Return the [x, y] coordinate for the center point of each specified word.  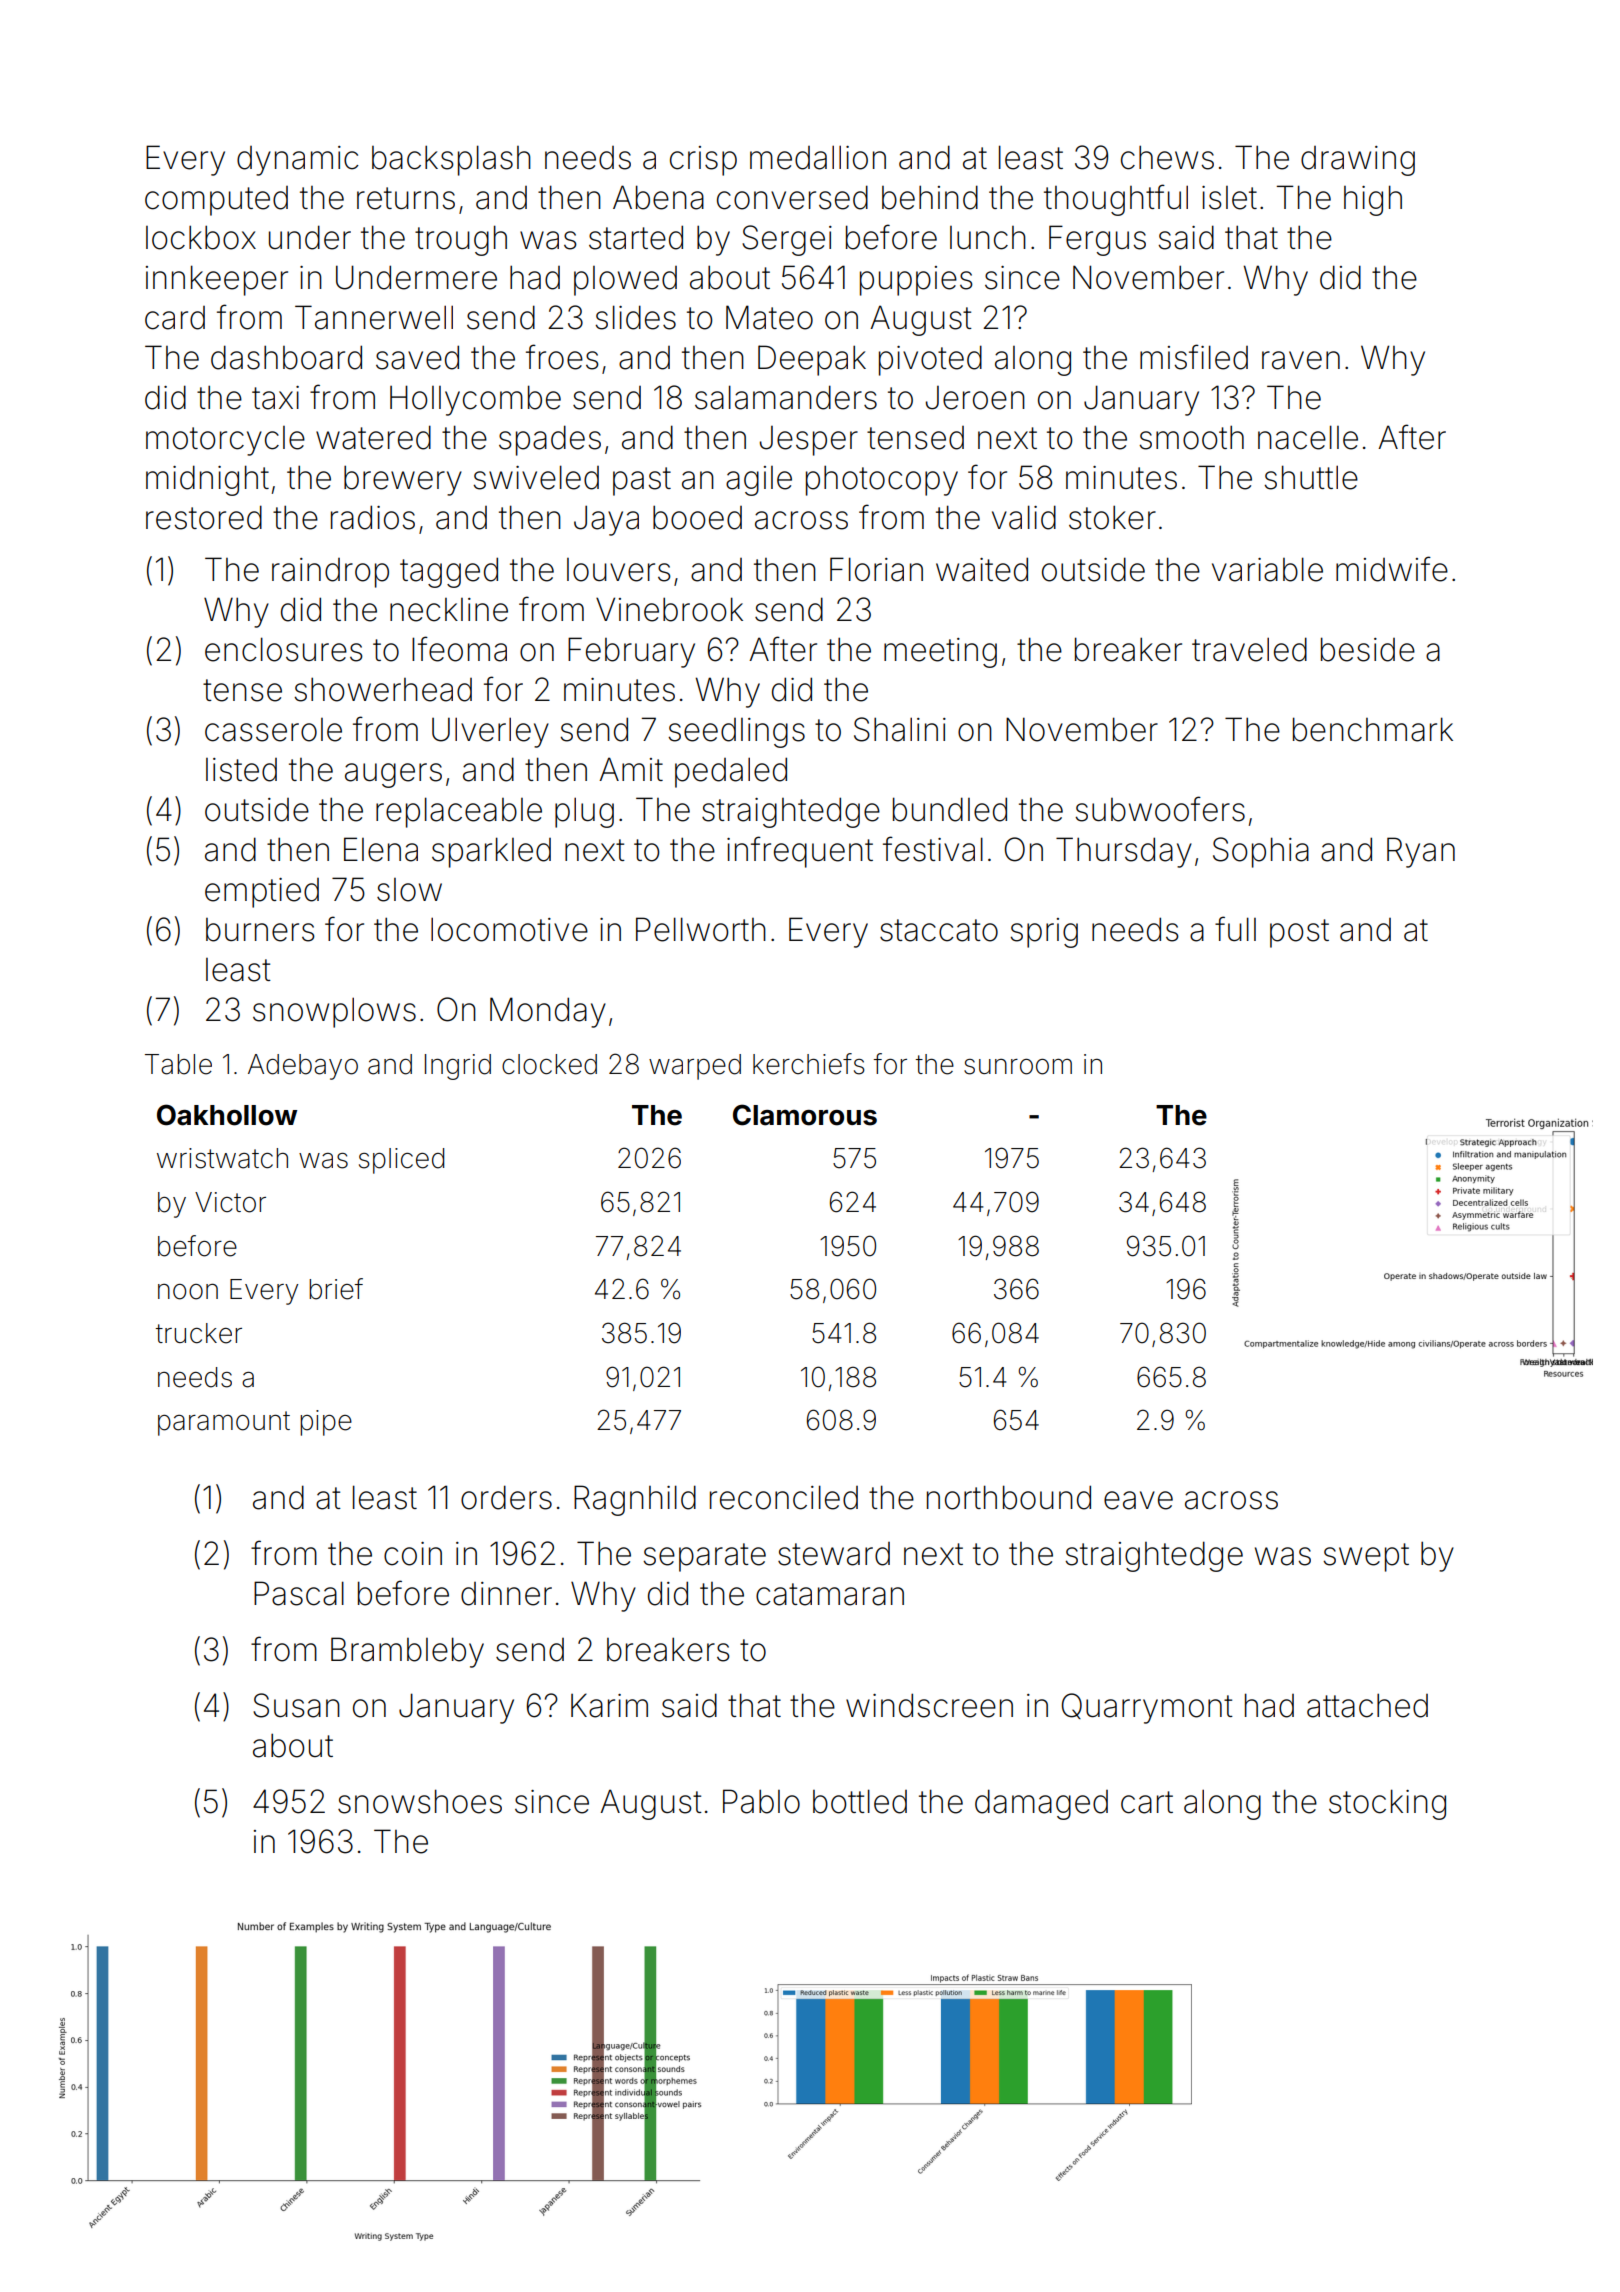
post [1299, 933]
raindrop [330, 573]
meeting [940, 653]
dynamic [298, 161]
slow [409, 890]
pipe [326, 1423]
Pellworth [701, 929]
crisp [703, 161]
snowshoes [420, 1801]
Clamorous [805, 1115]
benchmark [1373, 729]
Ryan [1421, 852]
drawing [1358, 161]
